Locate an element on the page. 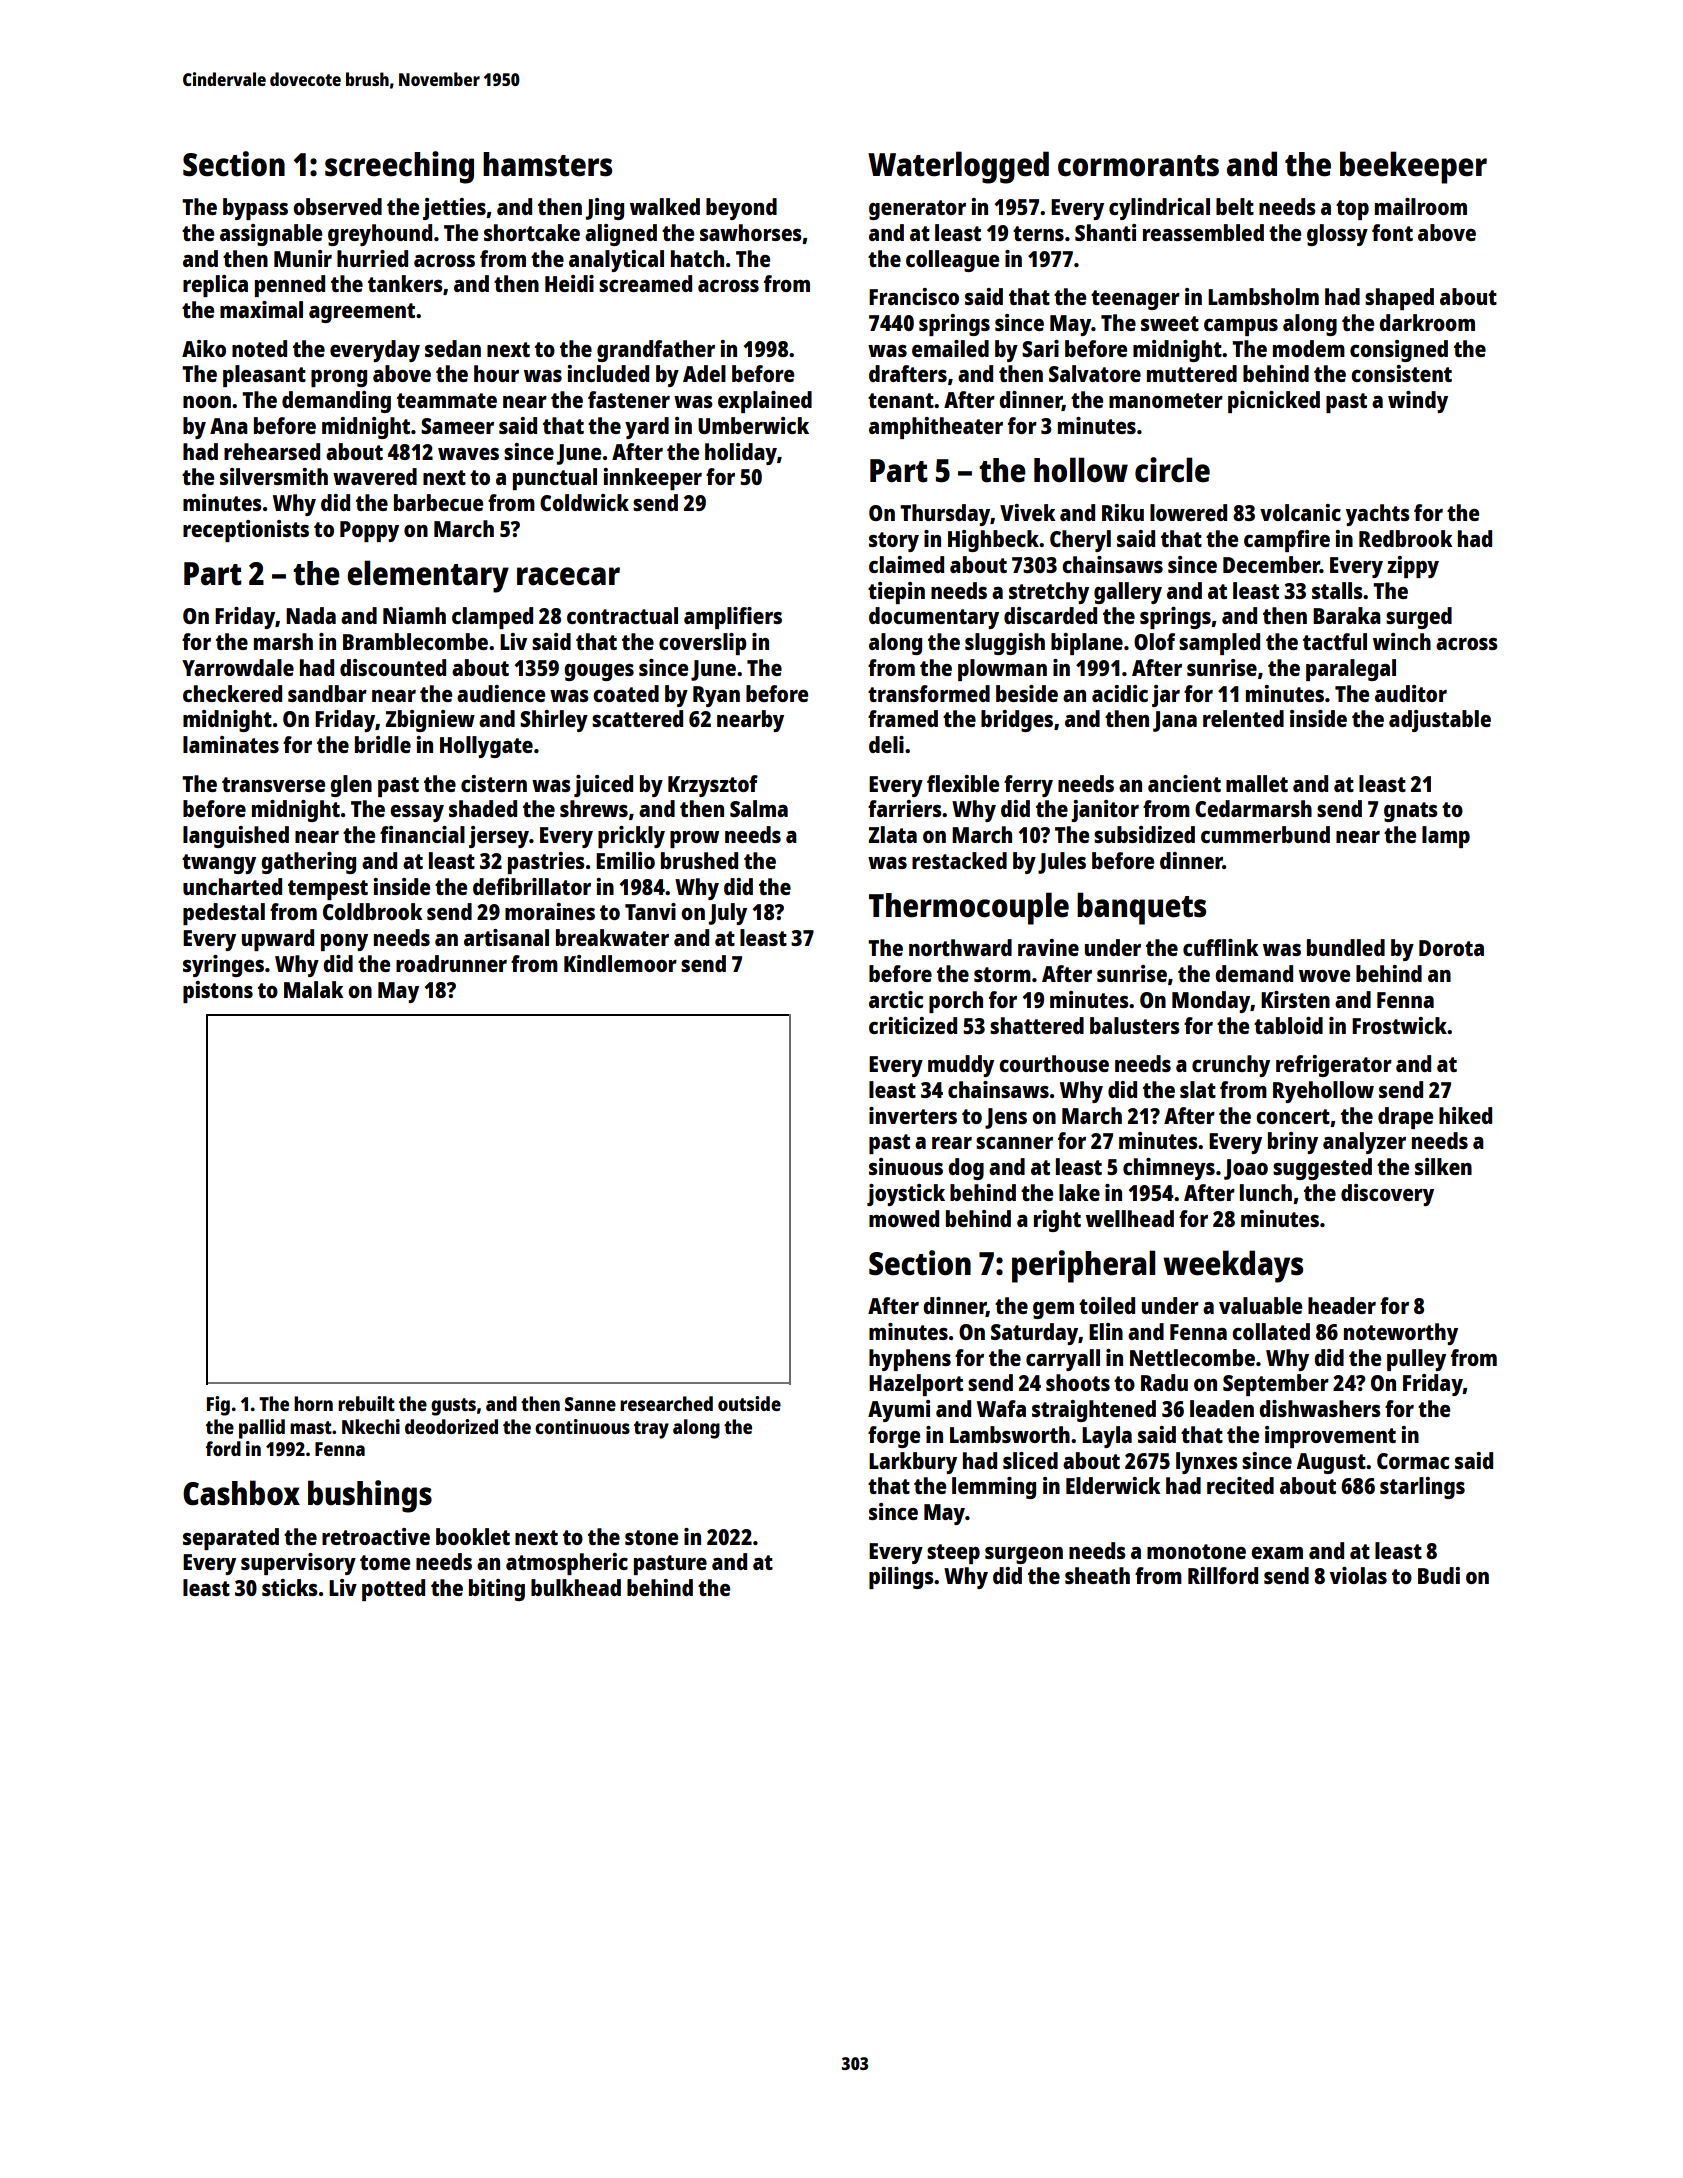  shortcake is located at coordinates (532, 232).
